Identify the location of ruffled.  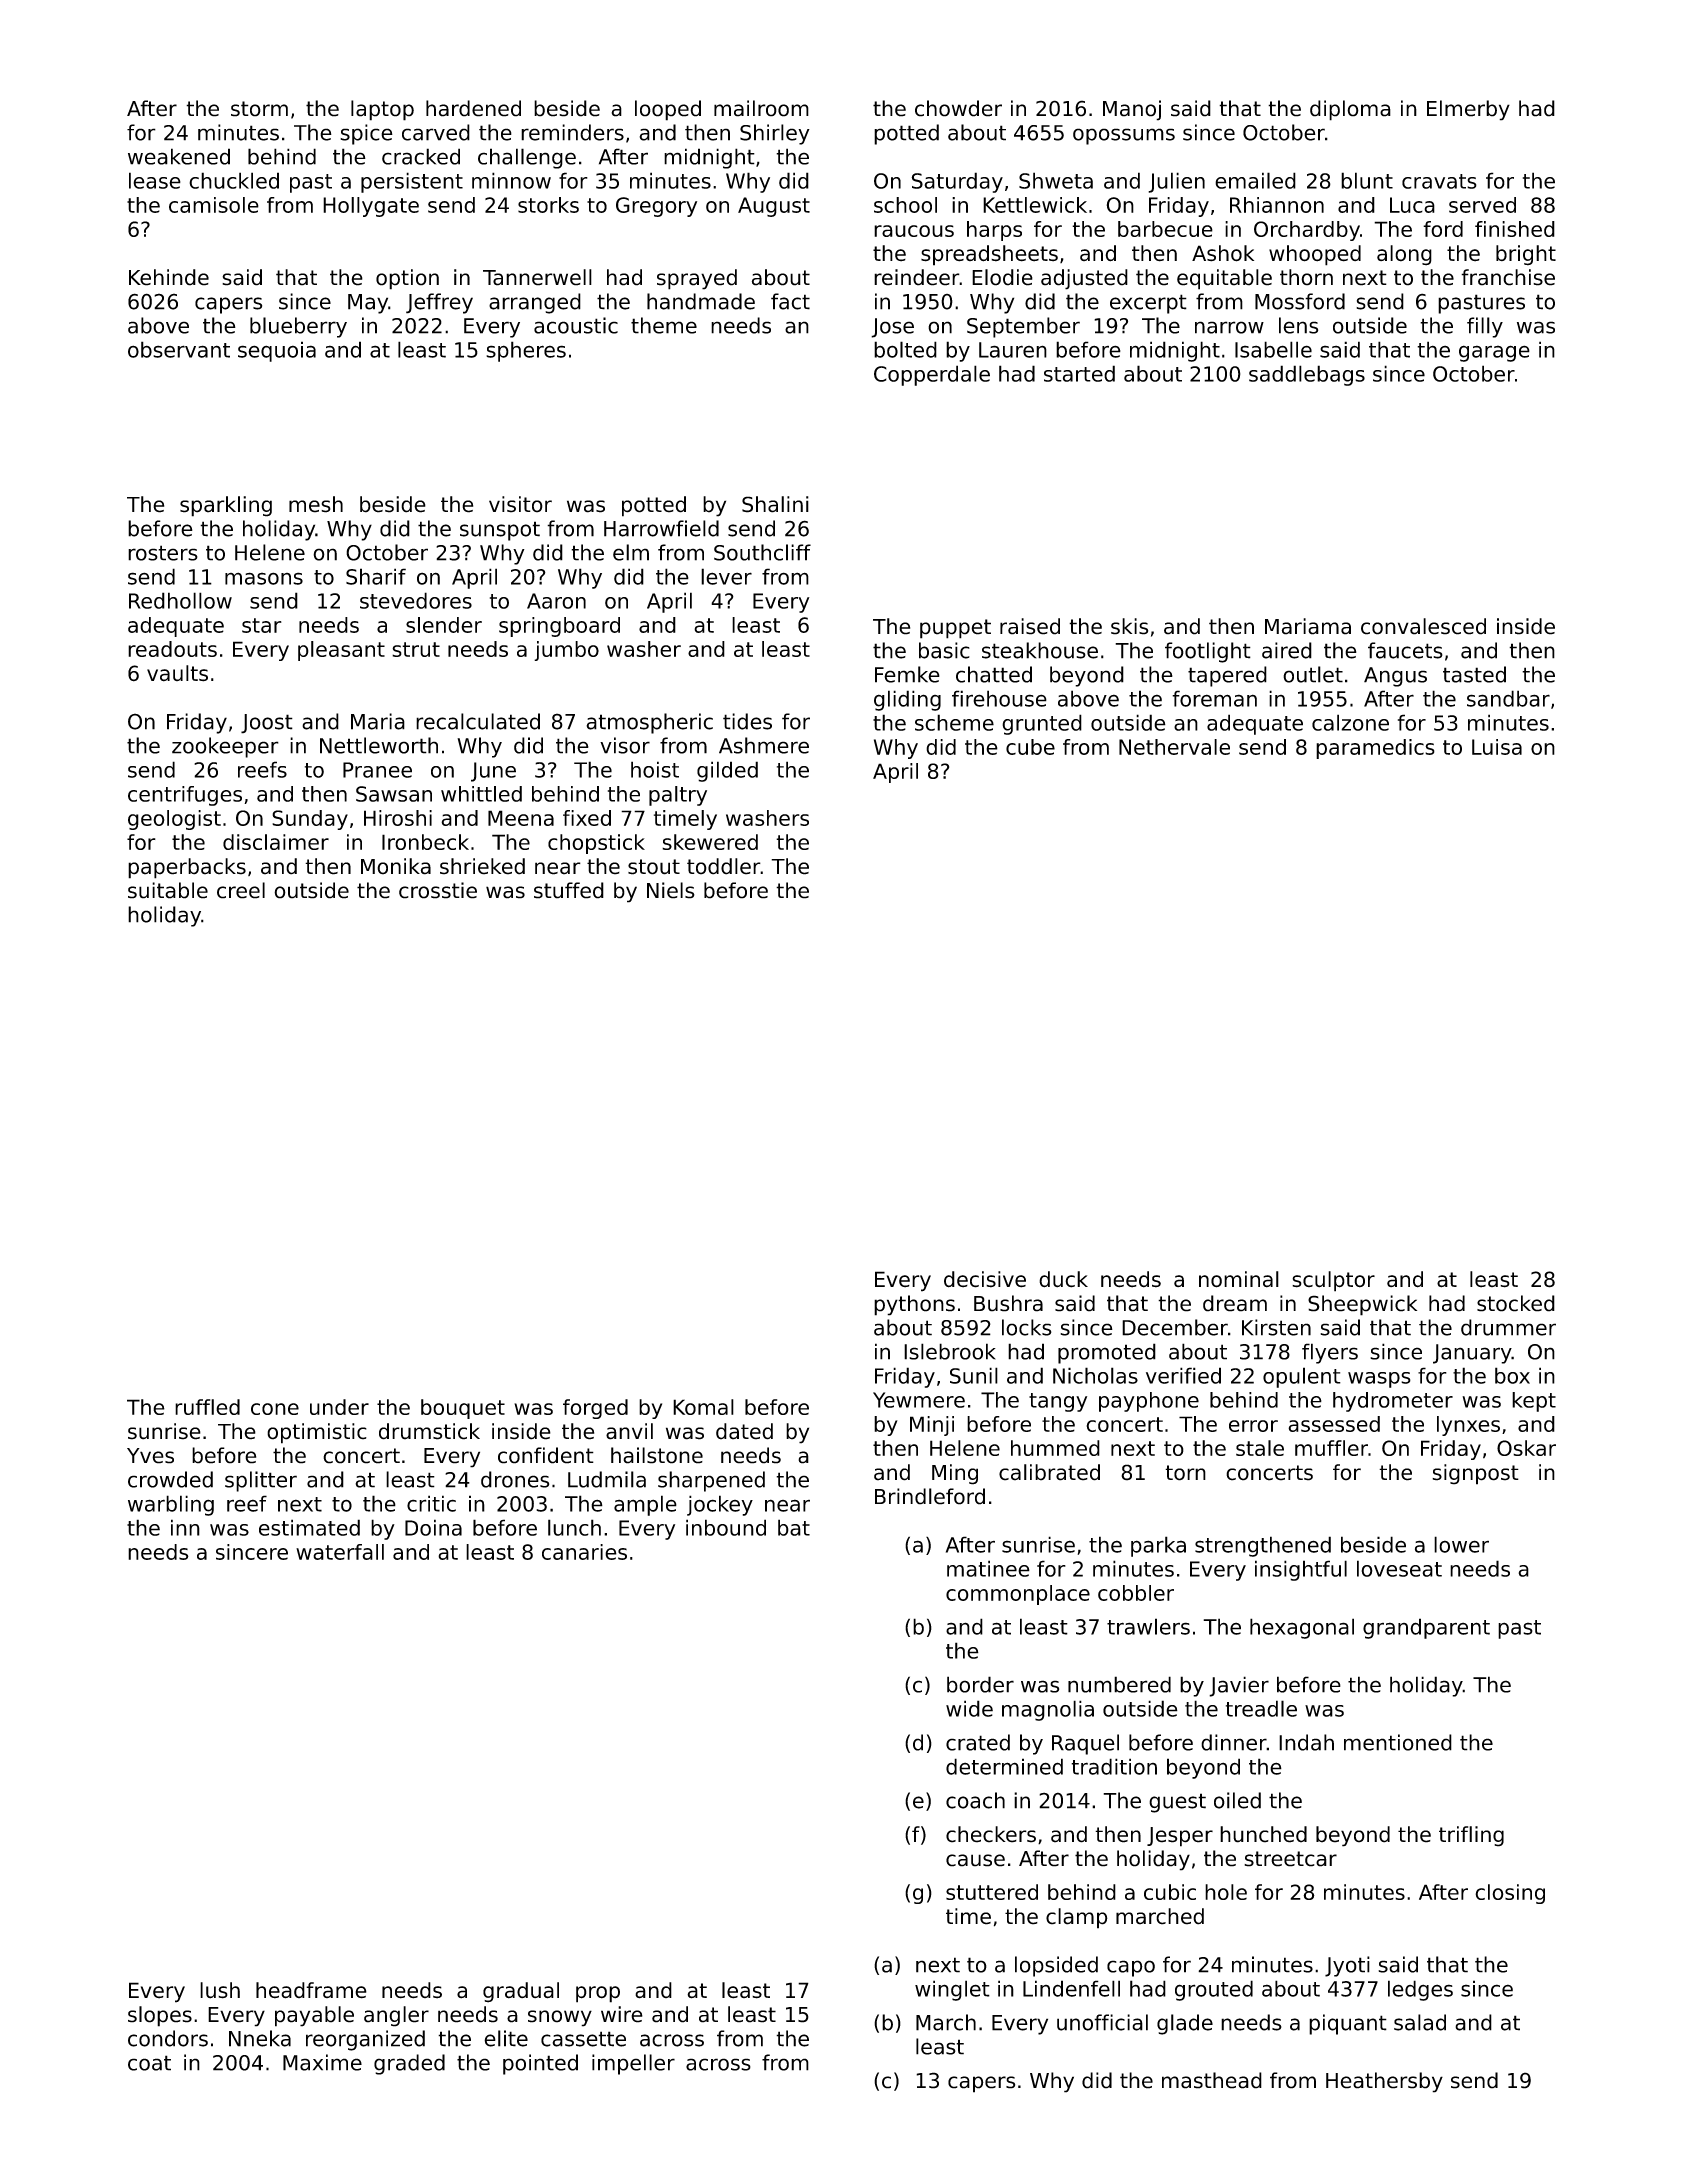
(207, 1407).
